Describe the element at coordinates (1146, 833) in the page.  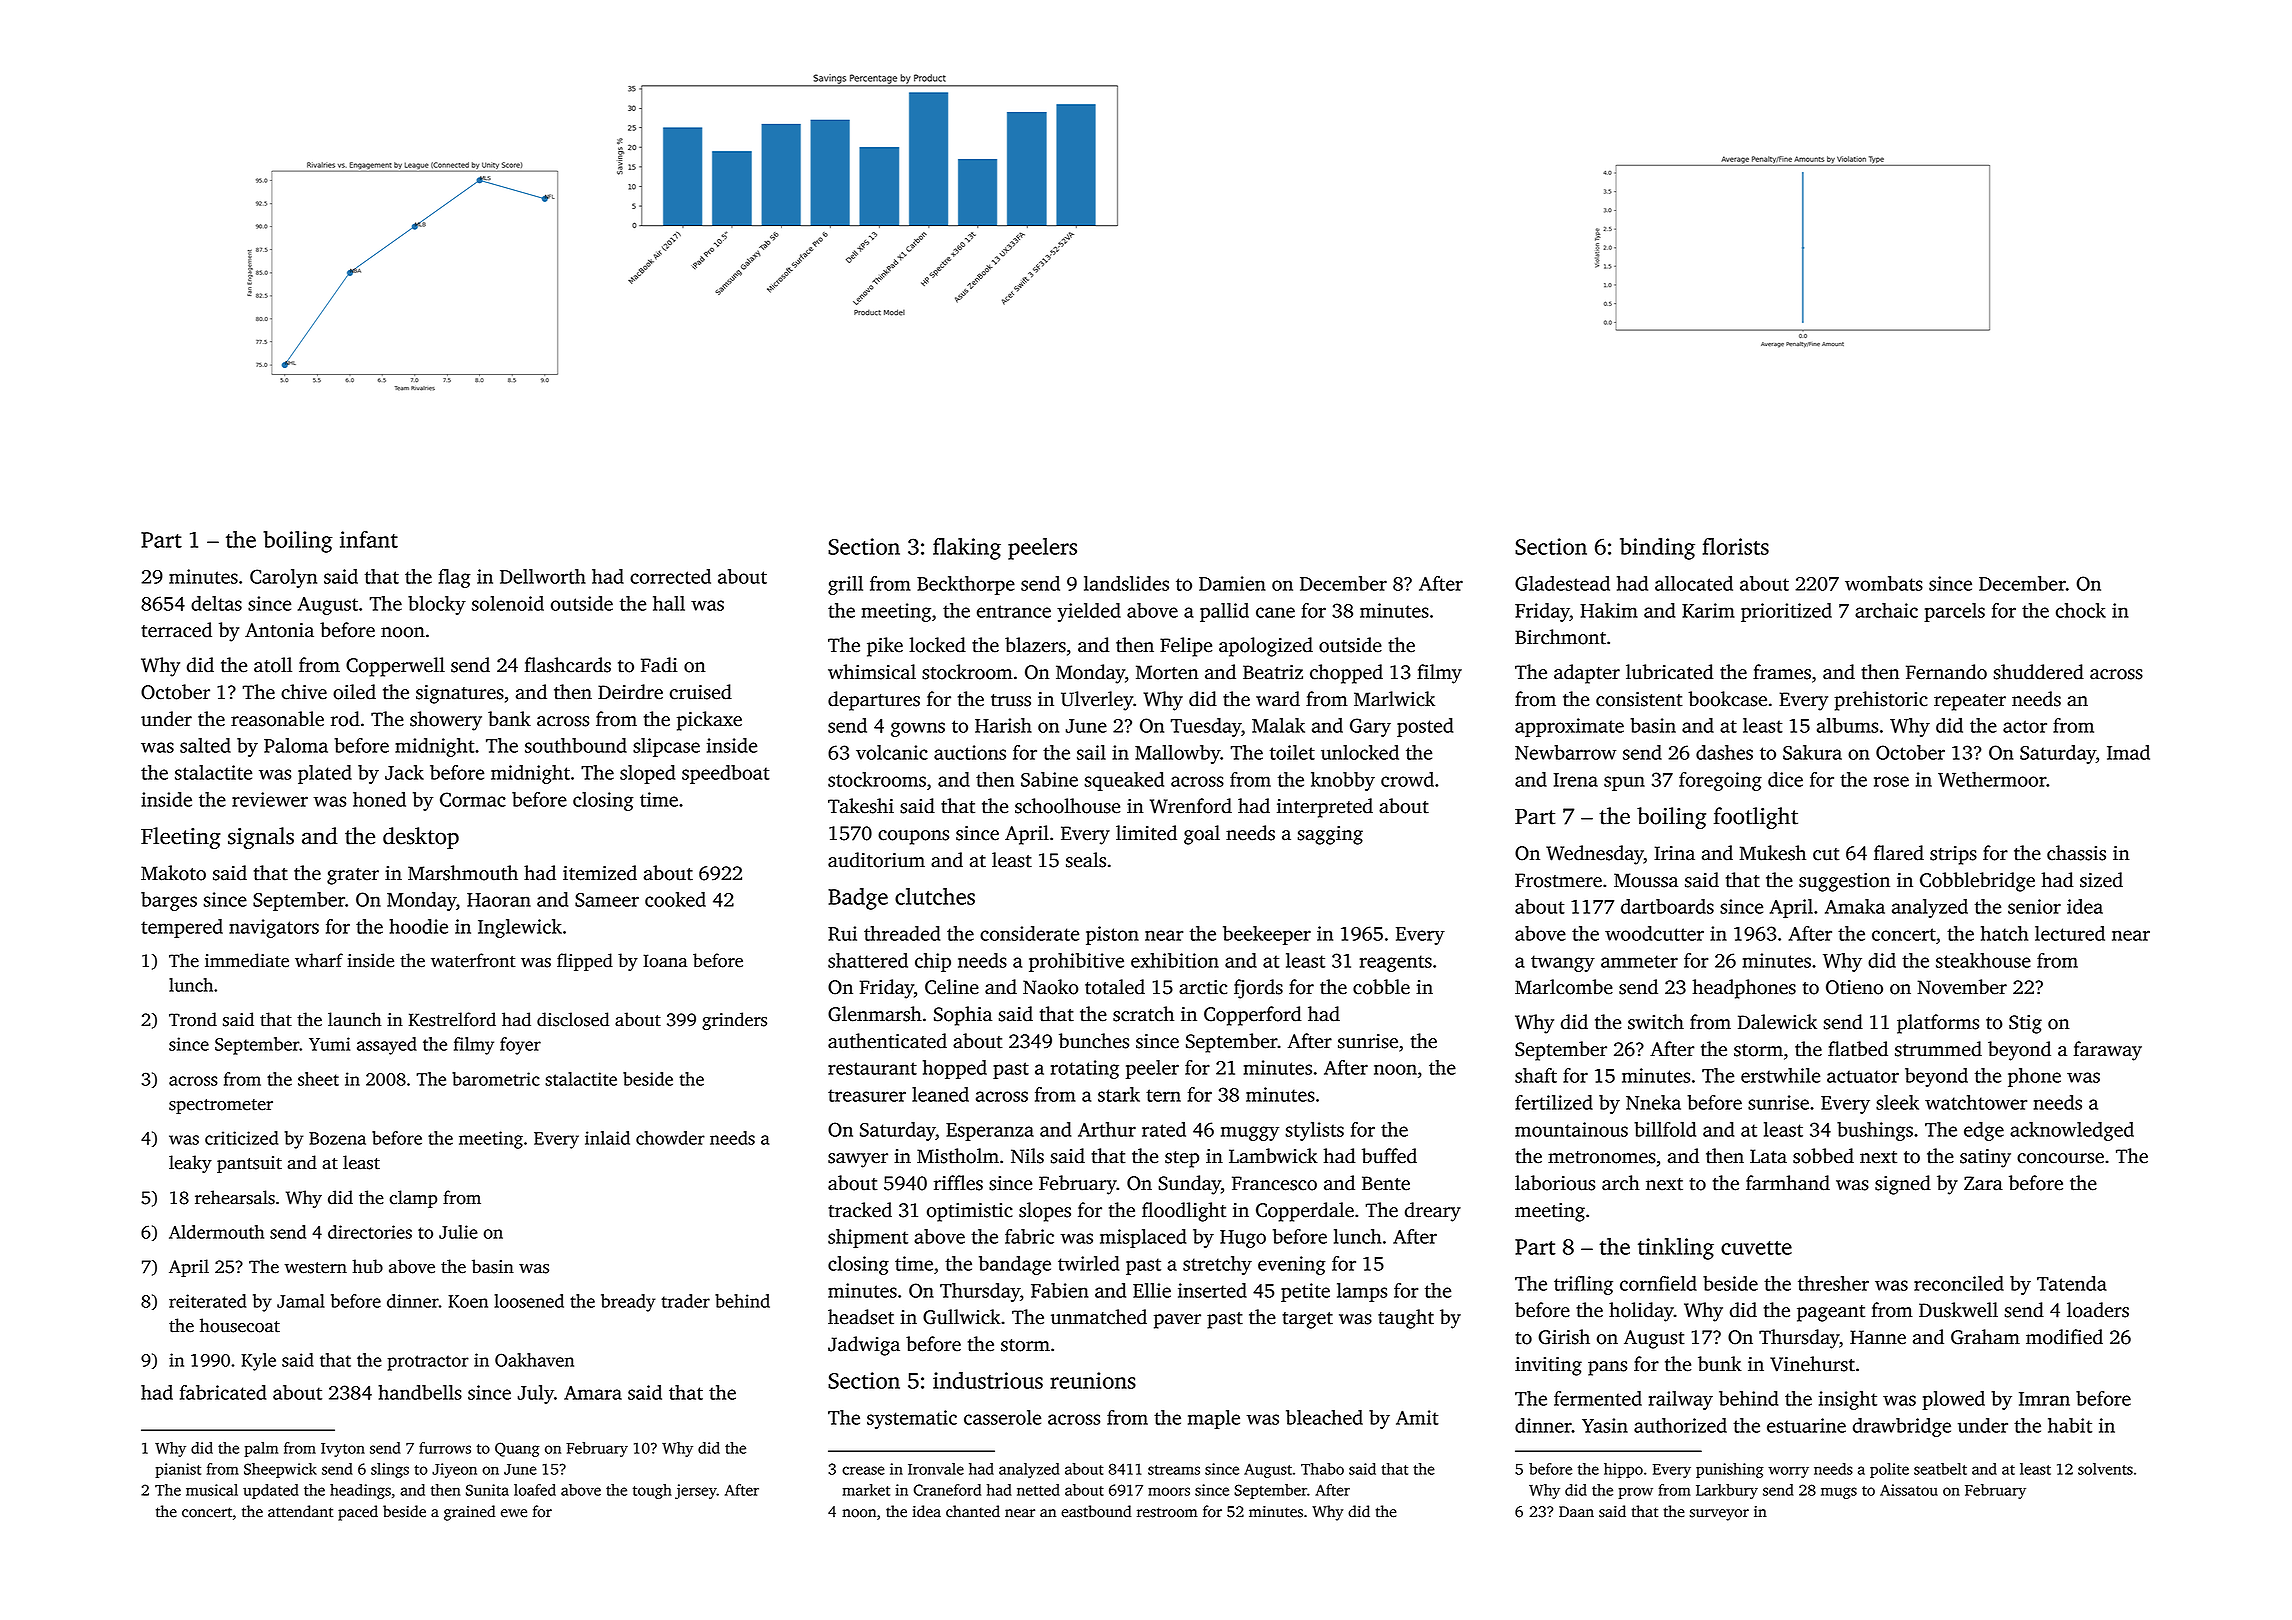
I see `limited` at that location.
